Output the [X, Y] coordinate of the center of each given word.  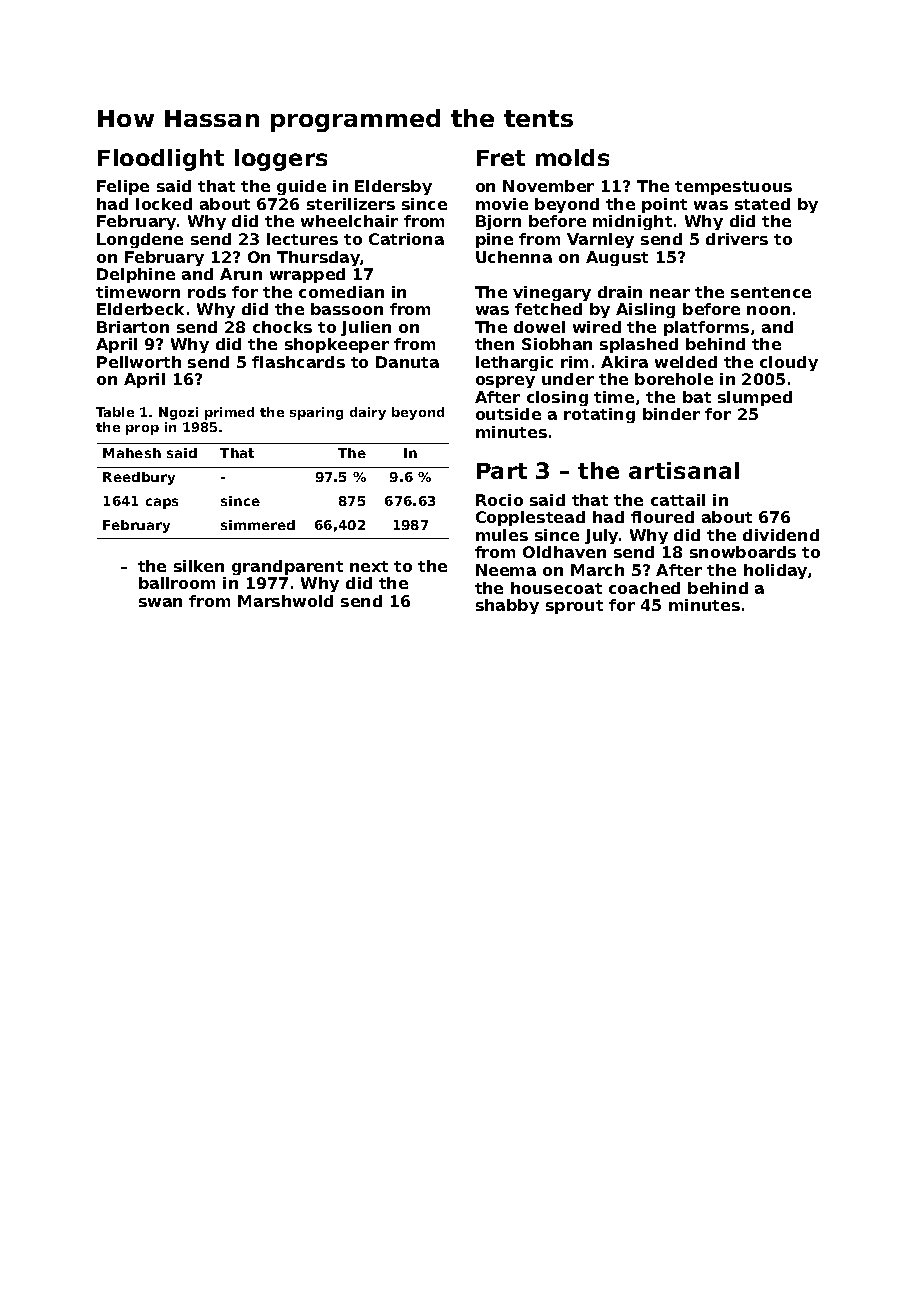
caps [162, 503]
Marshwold [285, 601]
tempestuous [733, 188]
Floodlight [161, 160]
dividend [781, 535]
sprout [574, 607]
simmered [258, 525]
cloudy [789, 363]
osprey [505, 382]
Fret [501, 158]
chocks [282, 327]
